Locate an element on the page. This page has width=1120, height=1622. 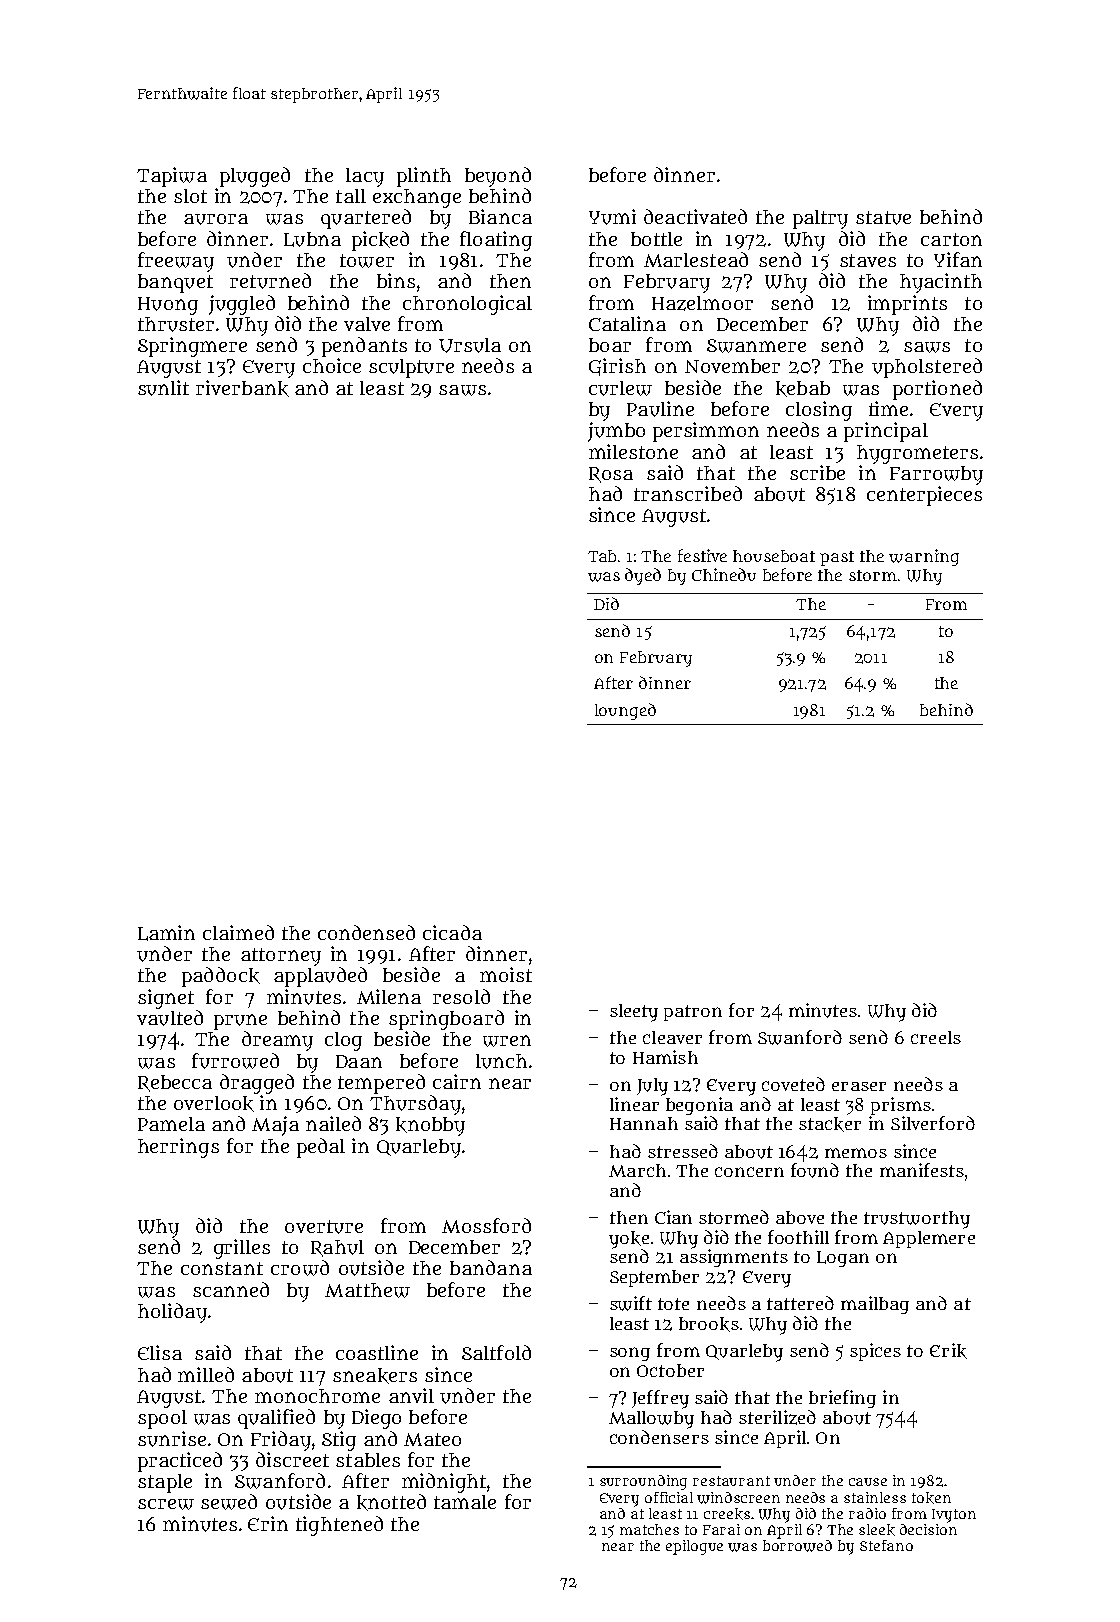
creels is located at coordinates (936, 1037).
